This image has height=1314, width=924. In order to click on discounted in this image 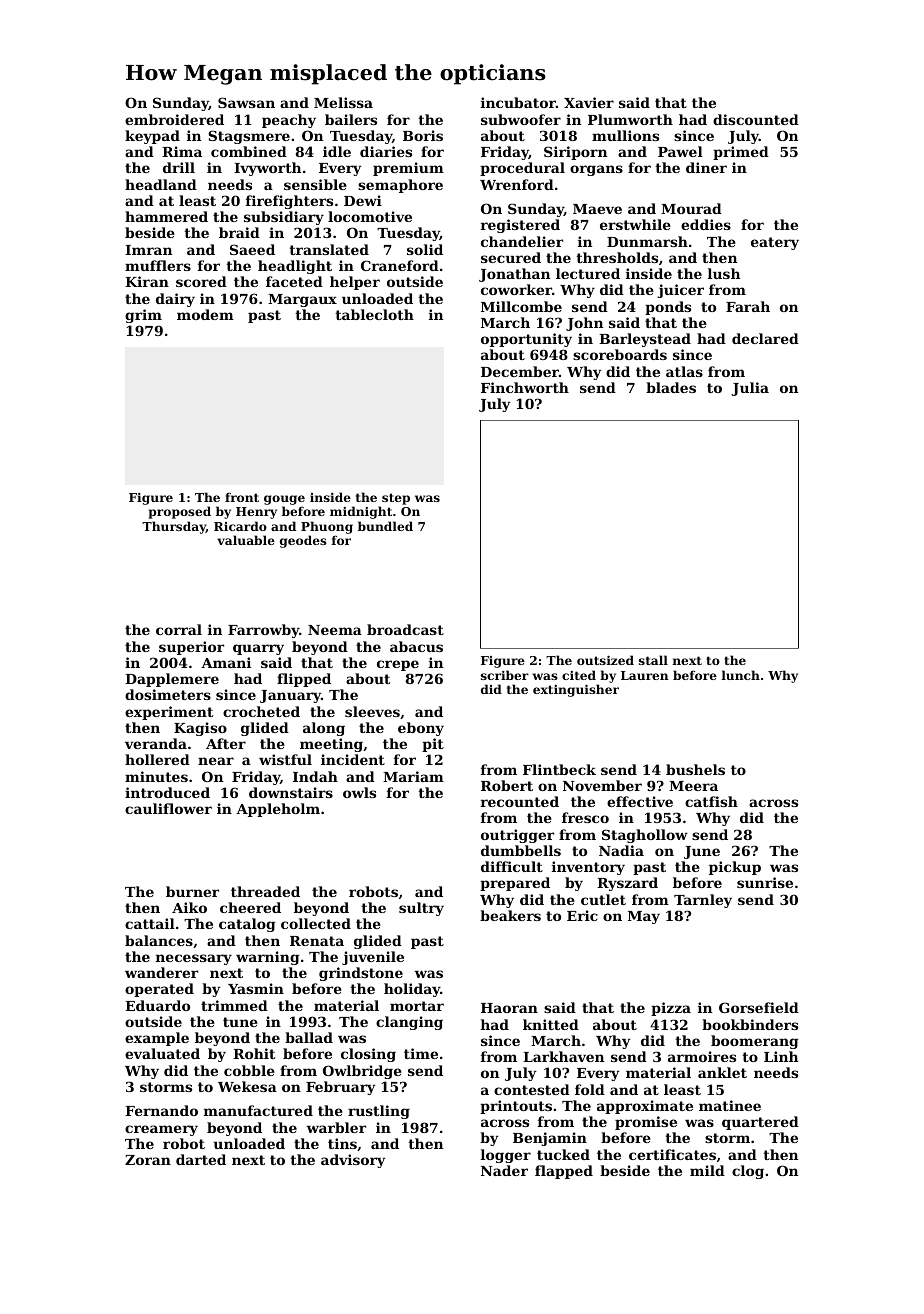, I will do `click(756, 119)`.
